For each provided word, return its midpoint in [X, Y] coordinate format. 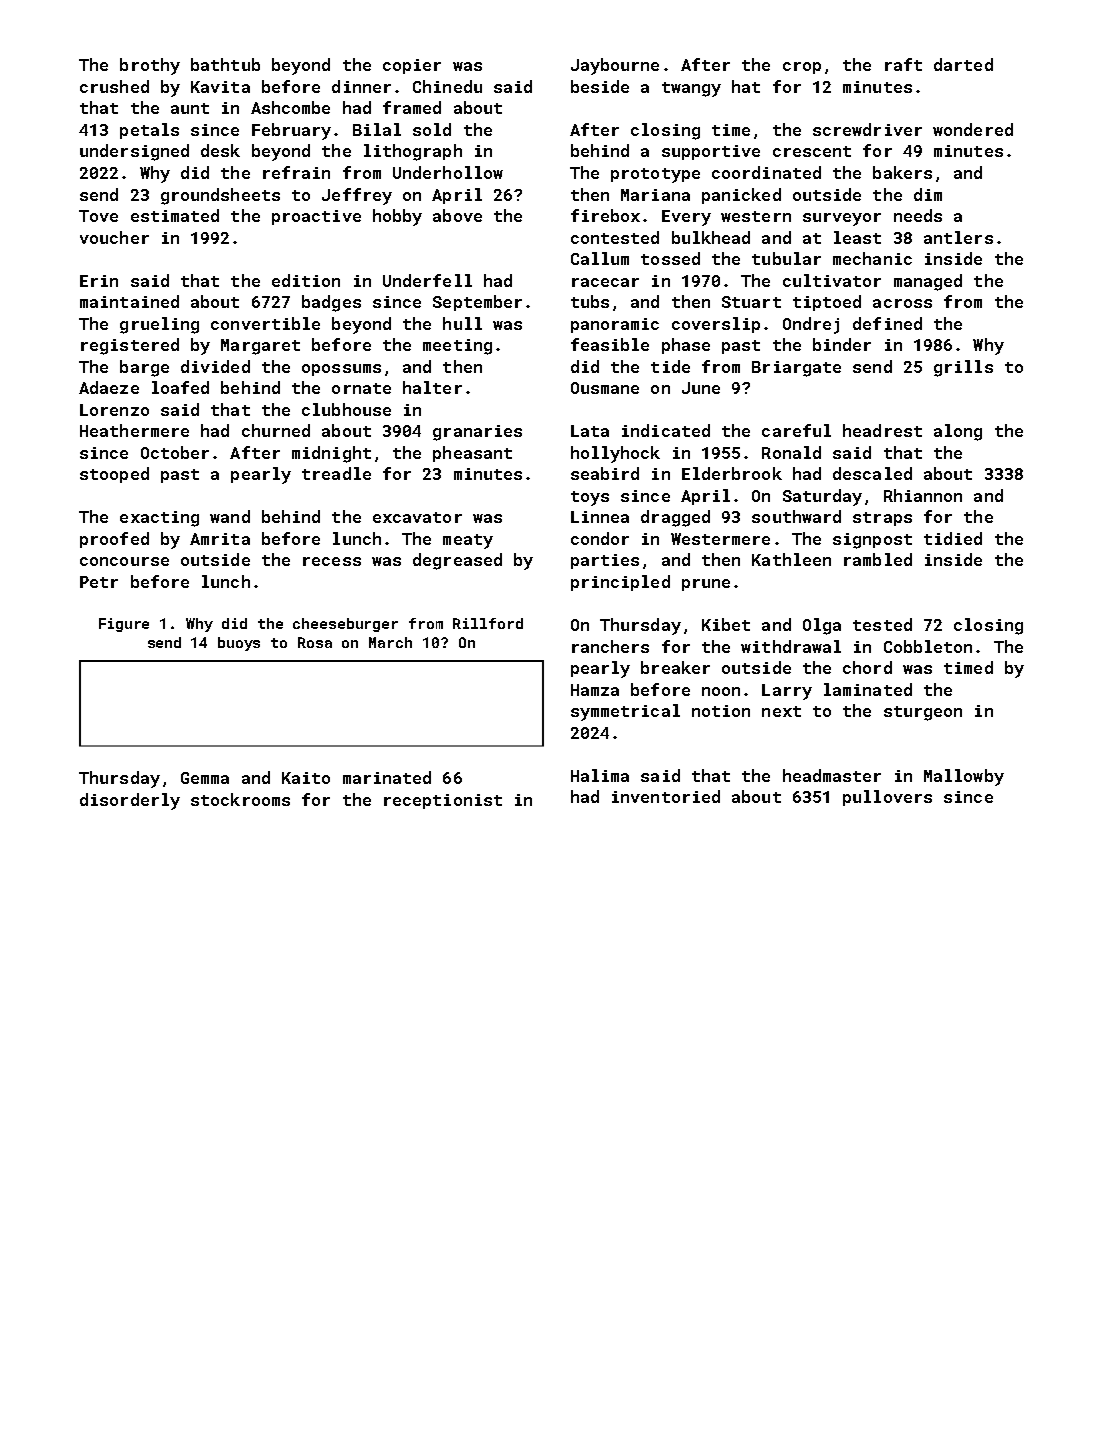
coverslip [716, 325]
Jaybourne [615, 66]
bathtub [225, 64]
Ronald [791, 452]
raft [903, 64]
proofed [114, 540]
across [902, 303]
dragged [675, 518]
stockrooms [240, 799]
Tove [98, 216]
